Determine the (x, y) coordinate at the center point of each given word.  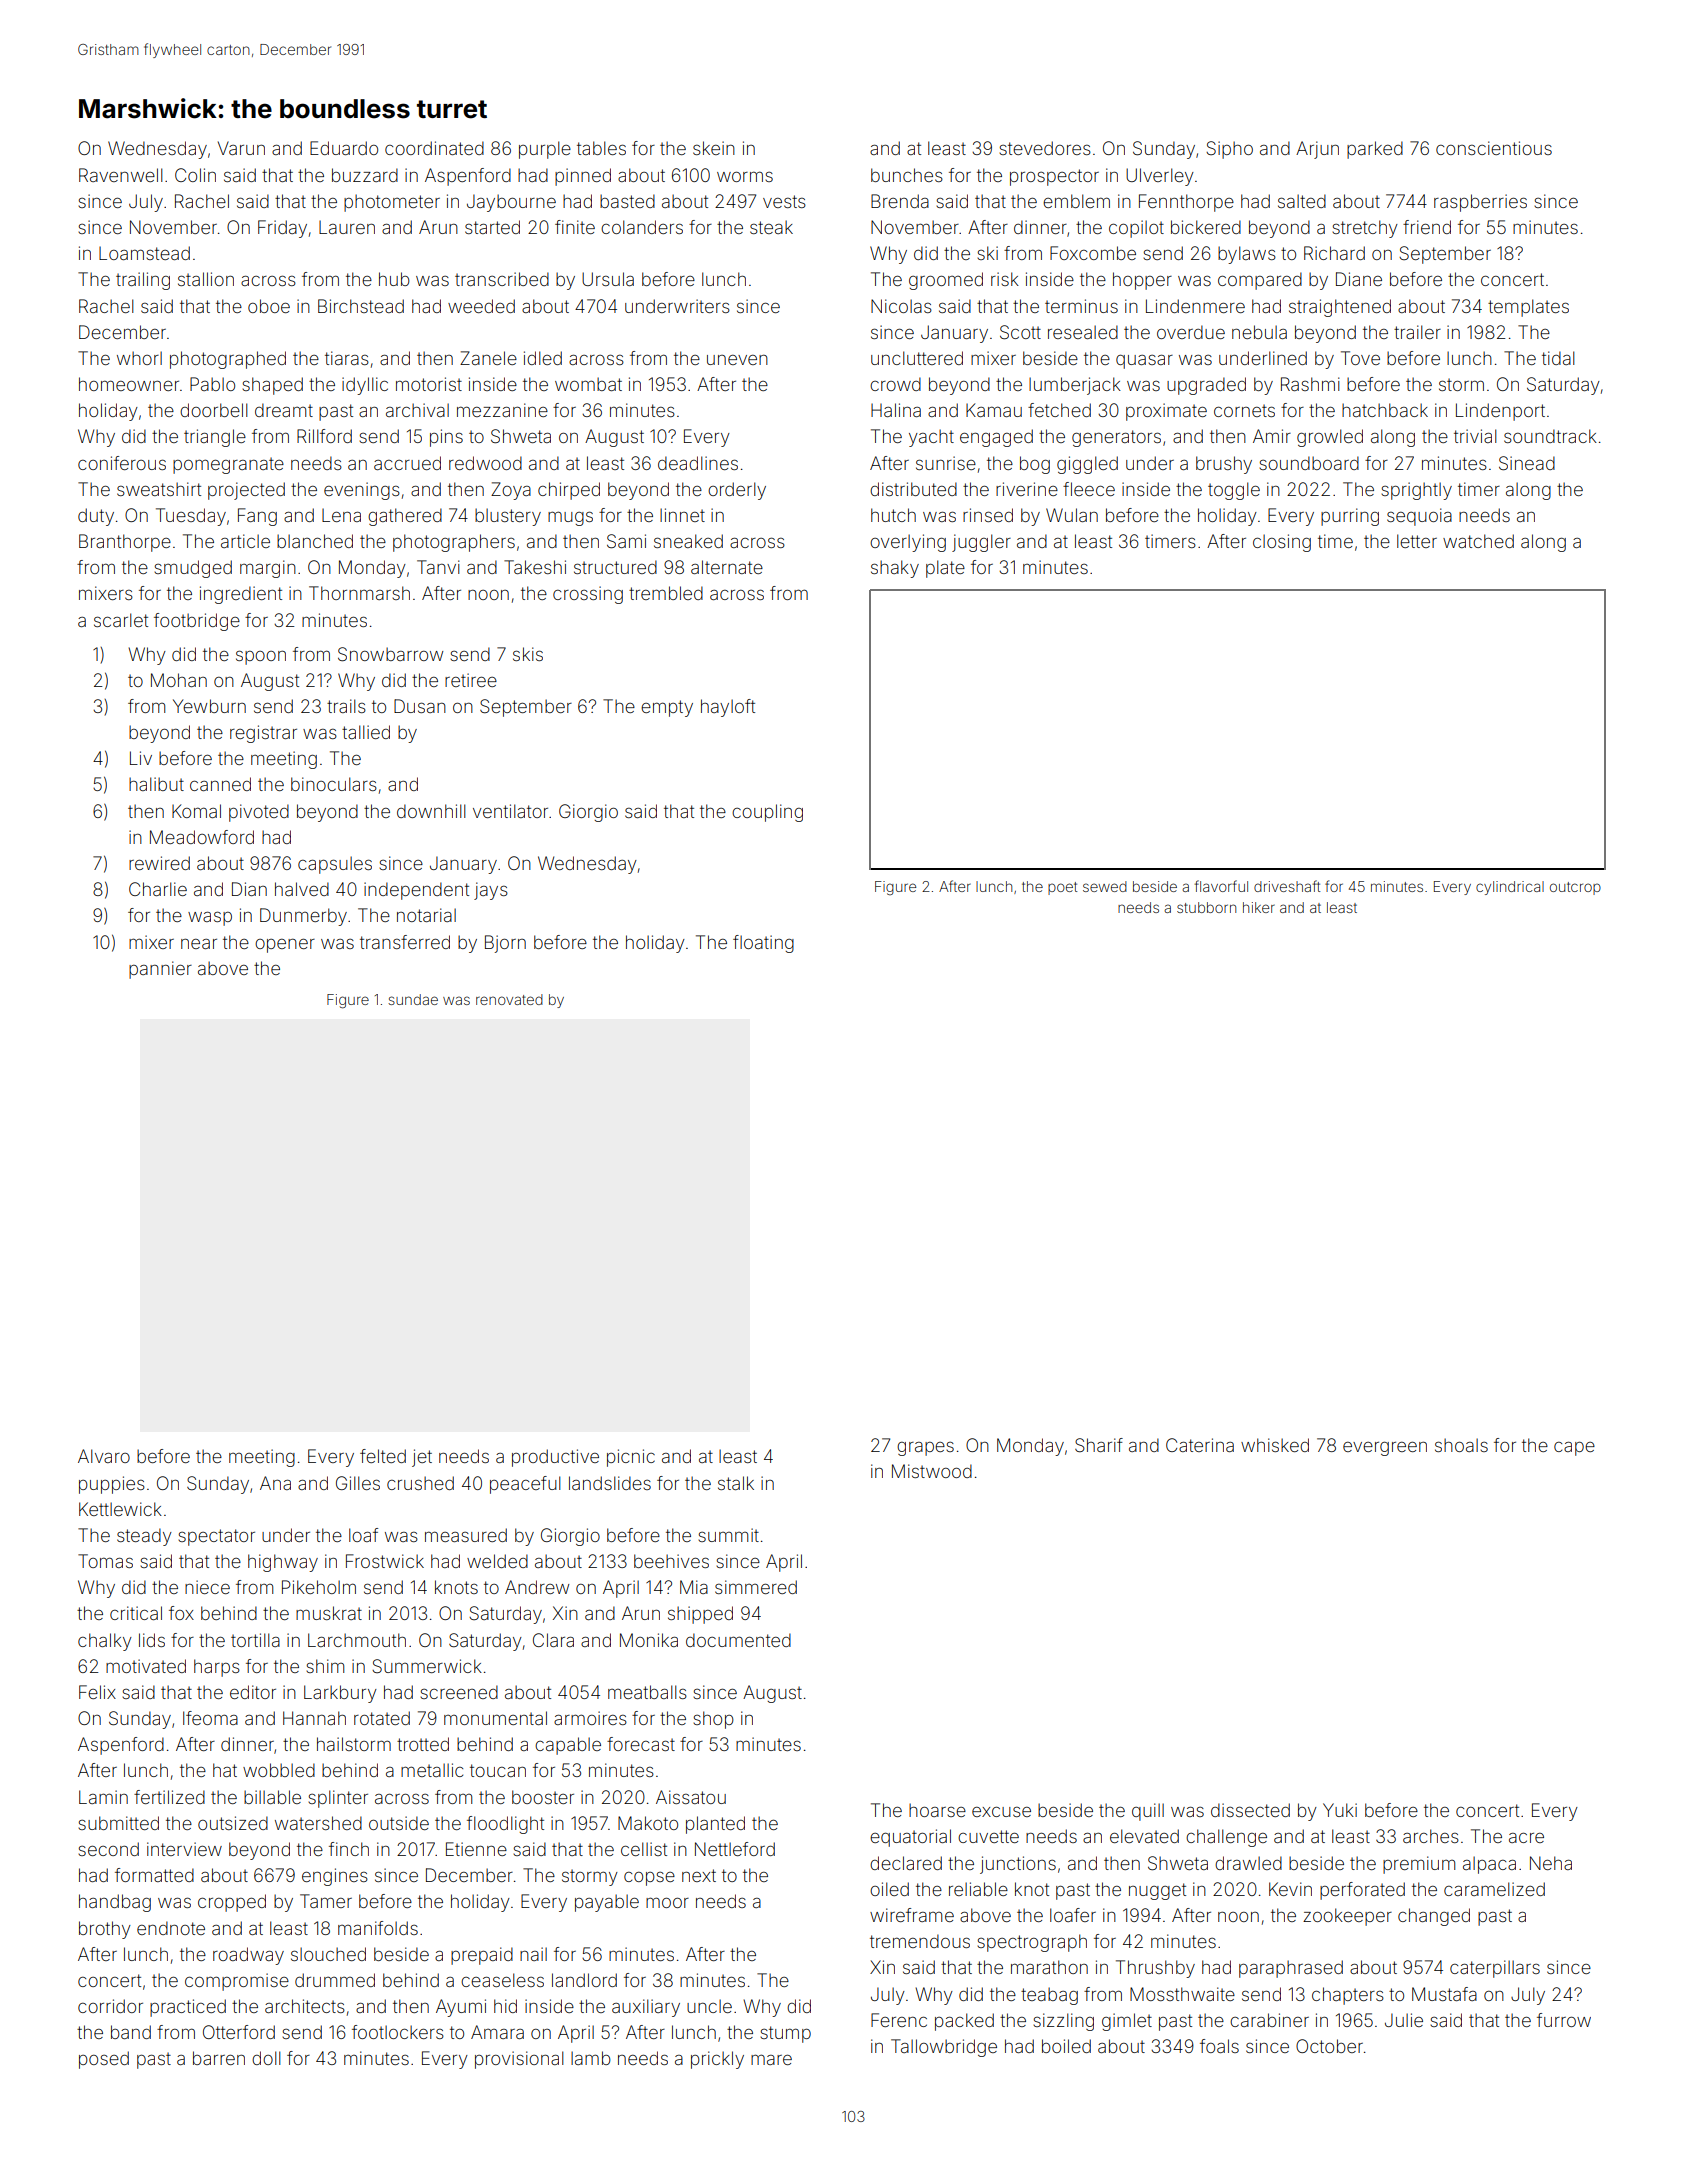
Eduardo (344, 148)
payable (607, 1903)
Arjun (1317, 150)
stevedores (1045, 148)
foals (1219, 2046)
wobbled (279, 1770)
